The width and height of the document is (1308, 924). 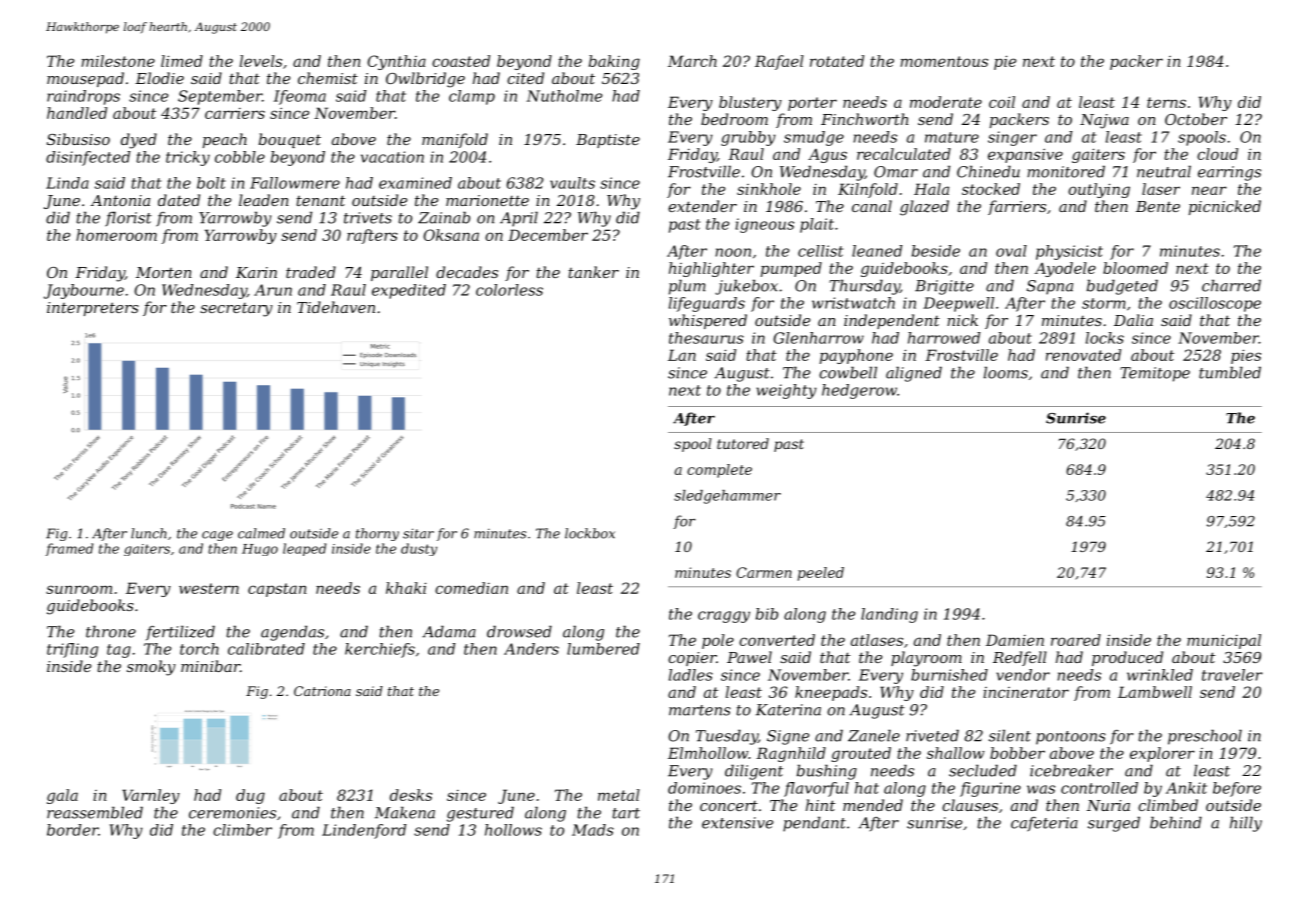 What do you see at coordinates (1133, 320) in the document?
I see `Dalia` at bounding box center [1133, 320].
